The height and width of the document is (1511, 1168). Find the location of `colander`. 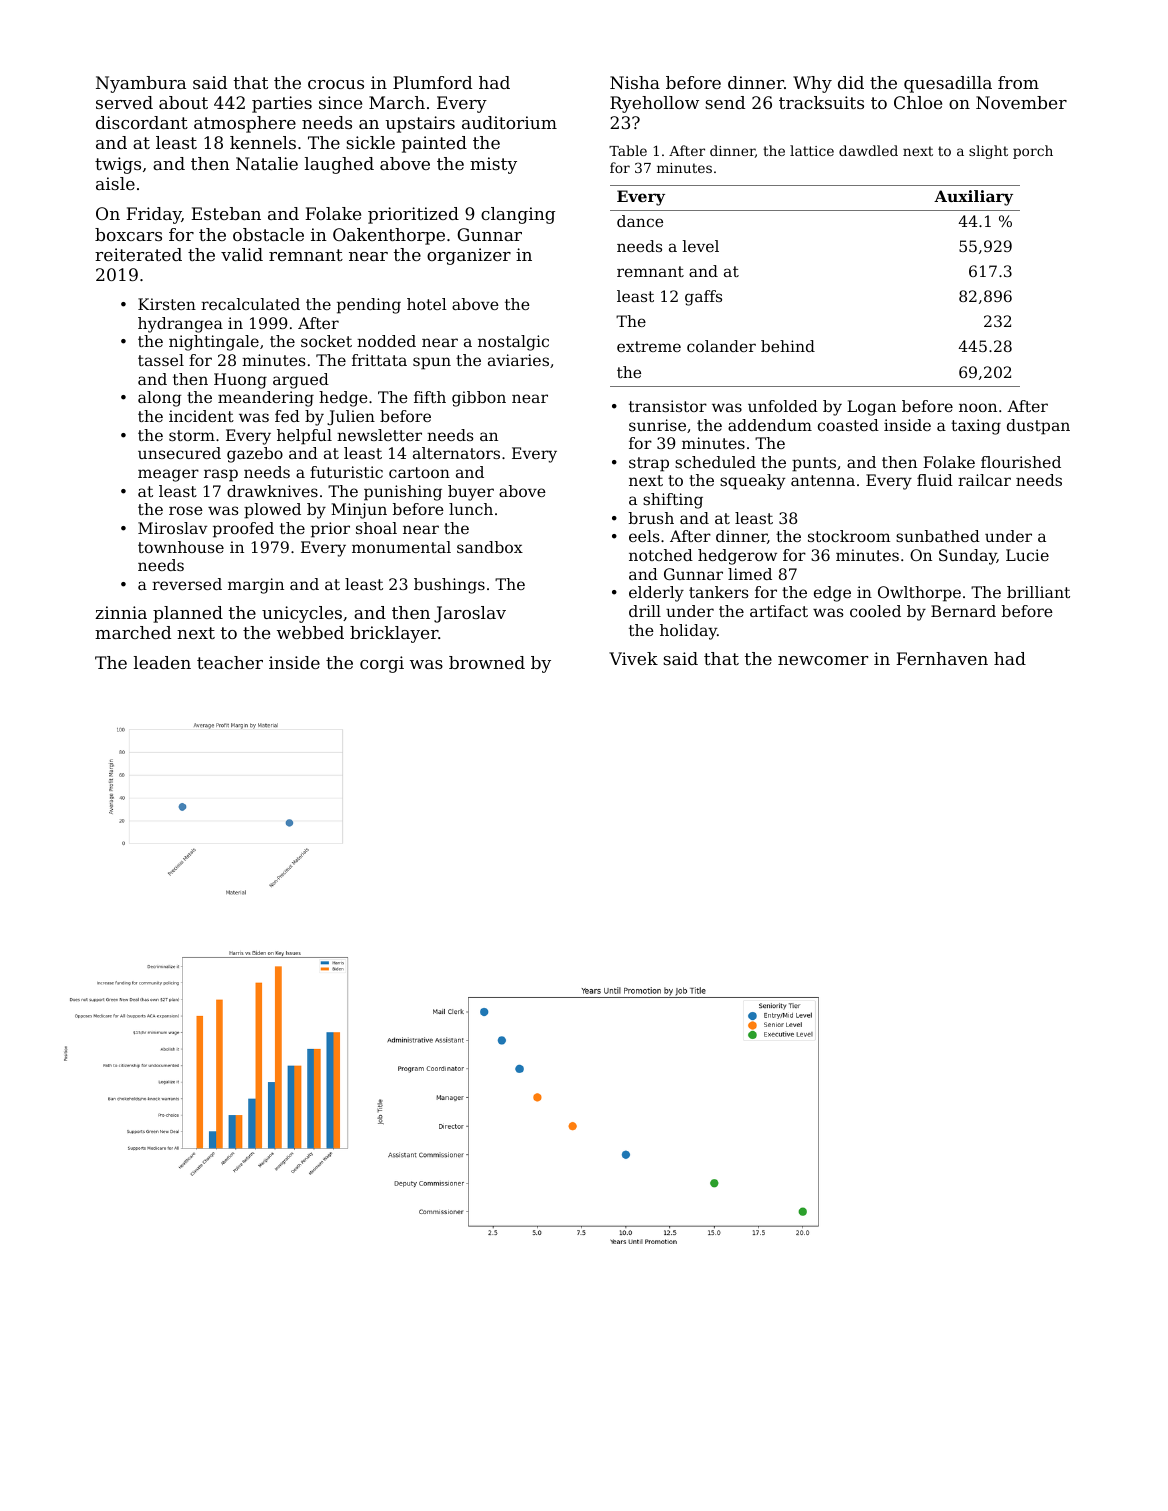

colander is located at coordinates (721, 346).
